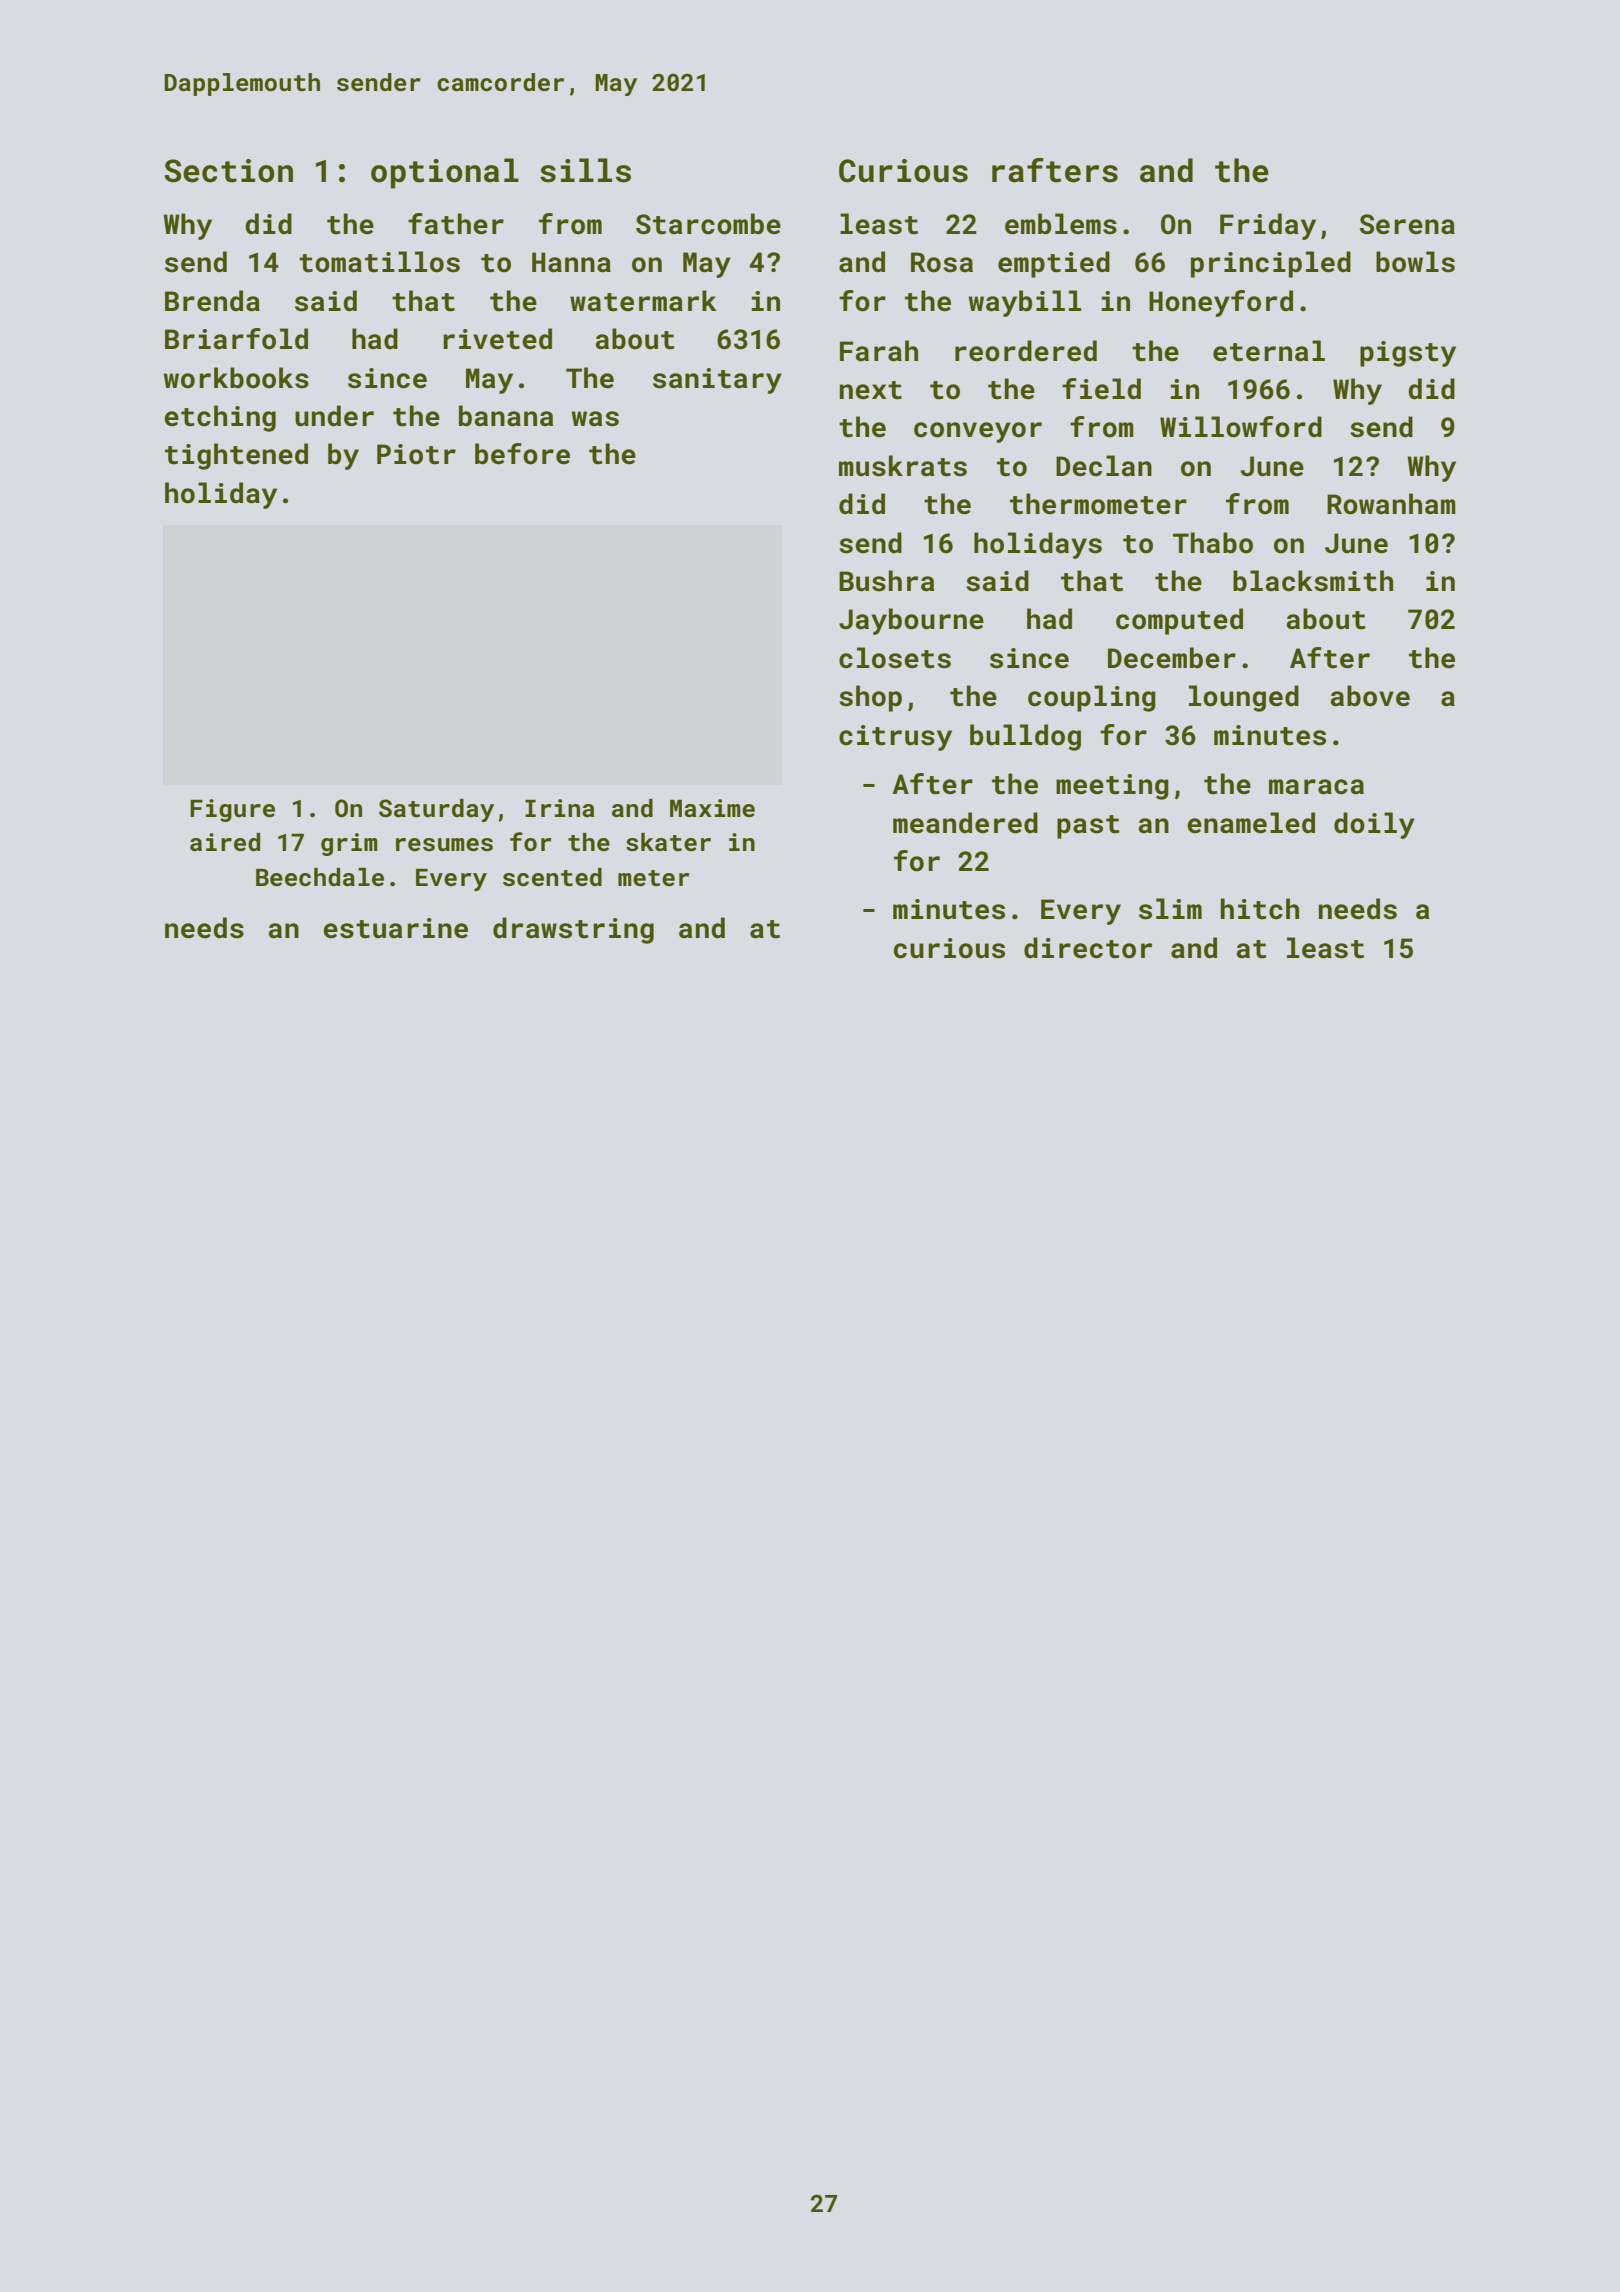 This screenshot has width=1620, height=2292. What do you see at coordinates (1316, 787) in the screenshot?
I see `maraca` at bounding box center [1316, 787].
